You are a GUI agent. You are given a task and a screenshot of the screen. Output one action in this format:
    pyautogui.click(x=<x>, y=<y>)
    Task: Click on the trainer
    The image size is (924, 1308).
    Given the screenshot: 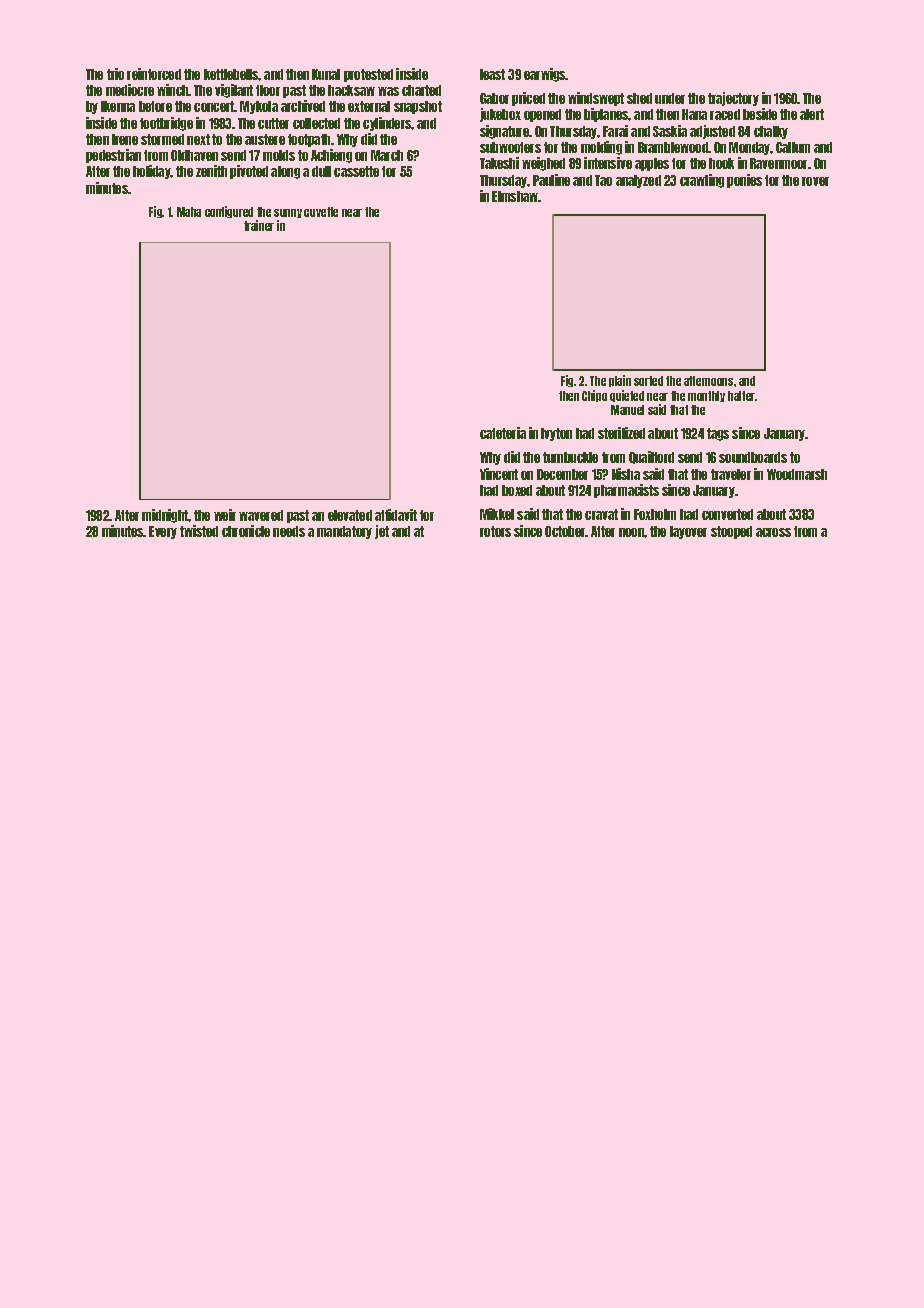 What is the action you would take?
    pyautogui.click(x=259, y=225)
